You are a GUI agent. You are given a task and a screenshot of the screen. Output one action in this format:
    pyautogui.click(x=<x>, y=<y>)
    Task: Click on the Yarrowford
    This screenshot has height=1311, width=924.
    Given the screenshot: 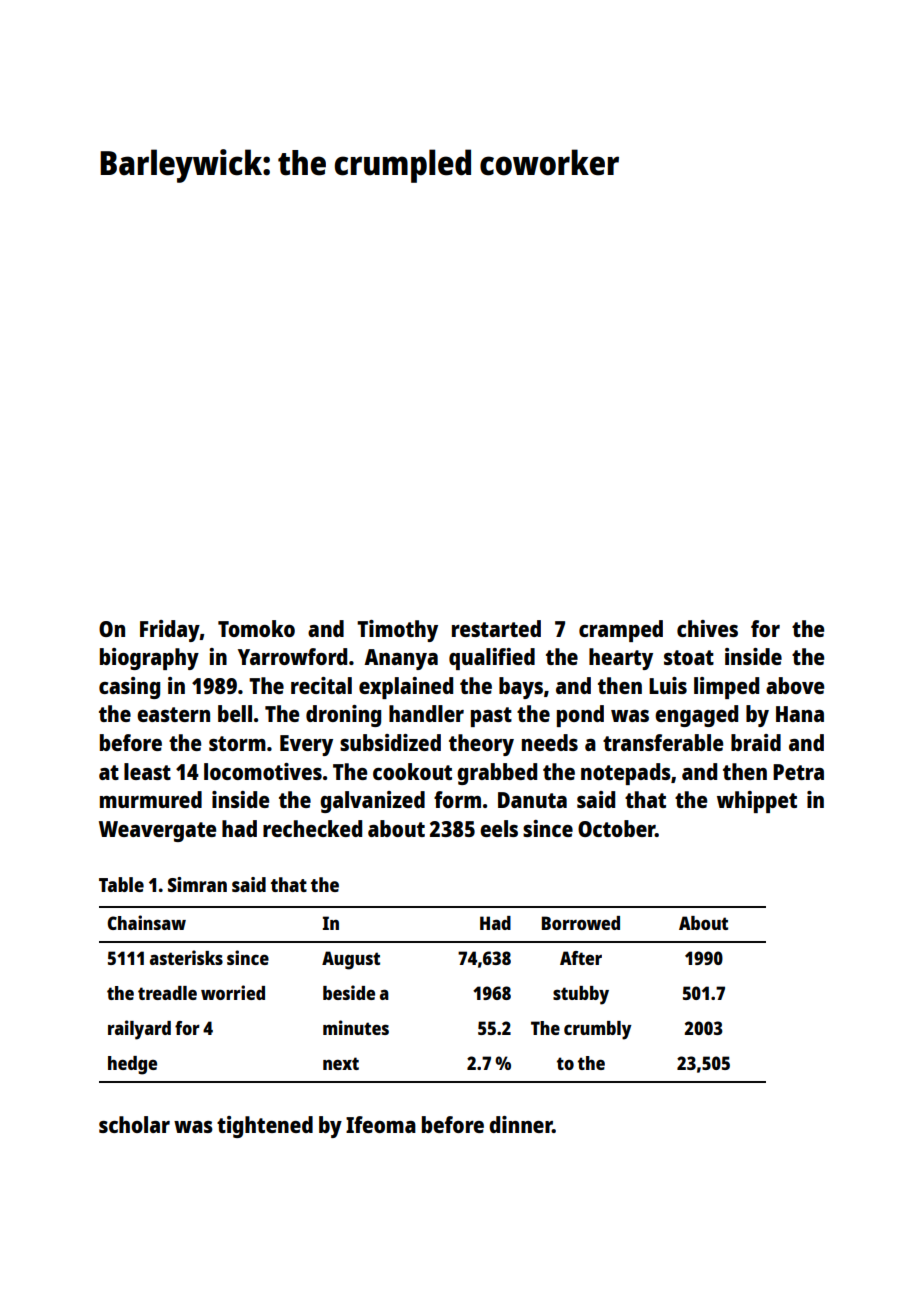 What is the action you would take?
    pyautogui.click(x=292, y=656)
